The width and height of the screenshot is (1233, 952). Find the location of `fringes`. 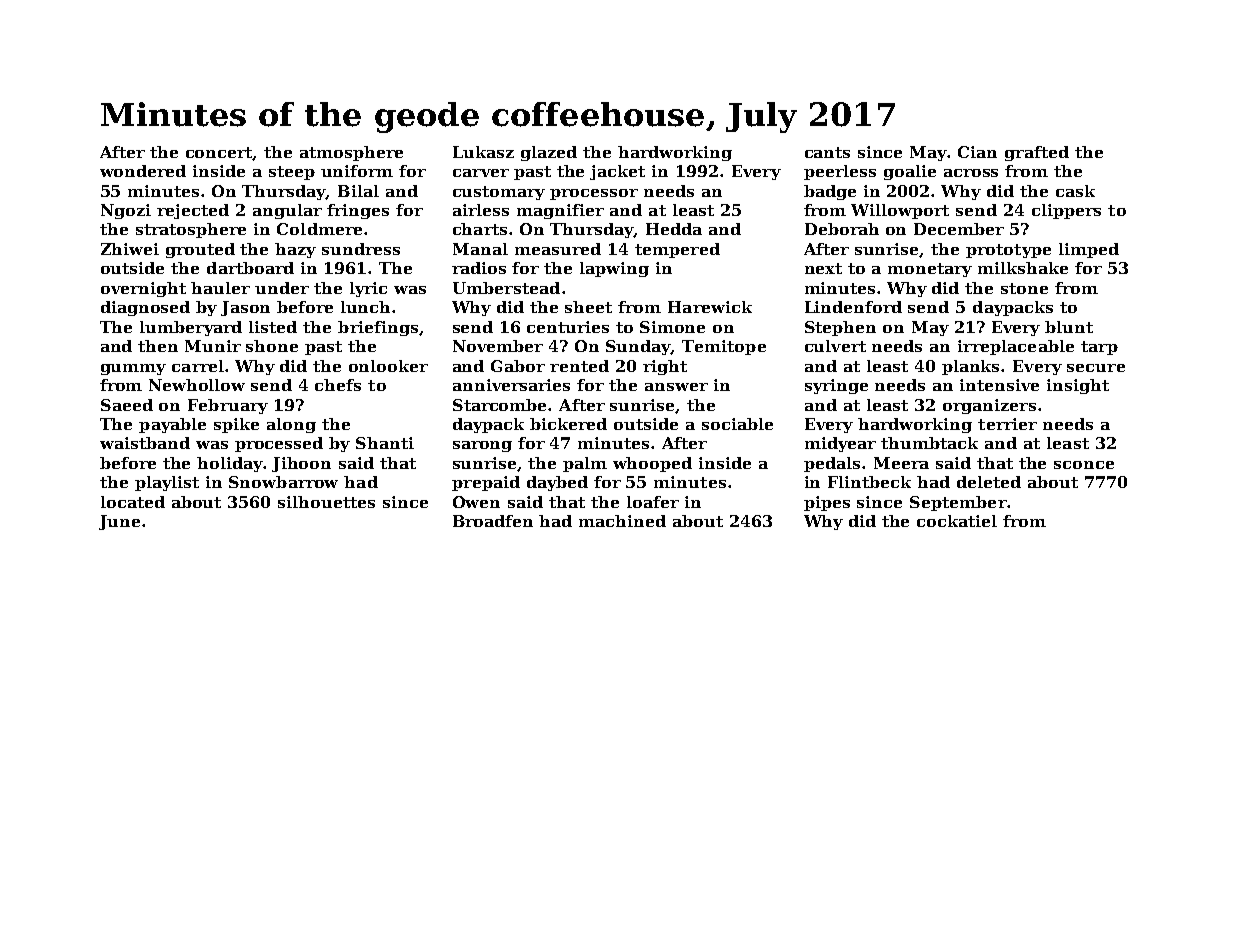

fringes is located at coordinates (358, 211).
